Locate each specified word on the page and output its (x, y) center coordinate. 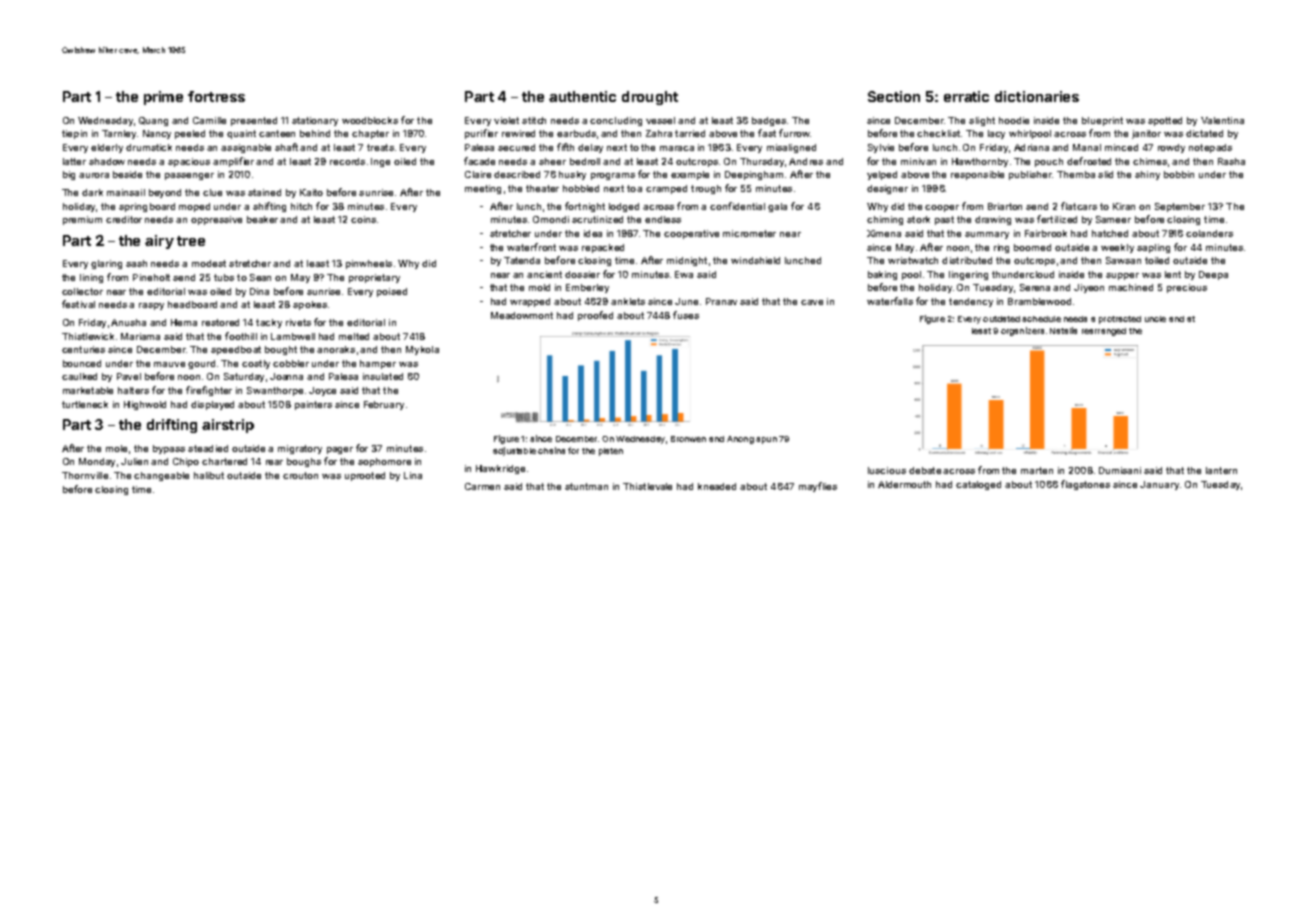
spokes (310, 305)
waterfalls (890, 301)
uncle (1155, 319)
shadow (107, 161)
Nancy (157, 134)
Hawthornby (980, 162)
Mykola (422, 350)
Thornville (85, 475)
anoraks (336, 349)
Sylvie (881, 148)
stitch (534, 120)
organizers (1022, 331)
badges (769, 121)
